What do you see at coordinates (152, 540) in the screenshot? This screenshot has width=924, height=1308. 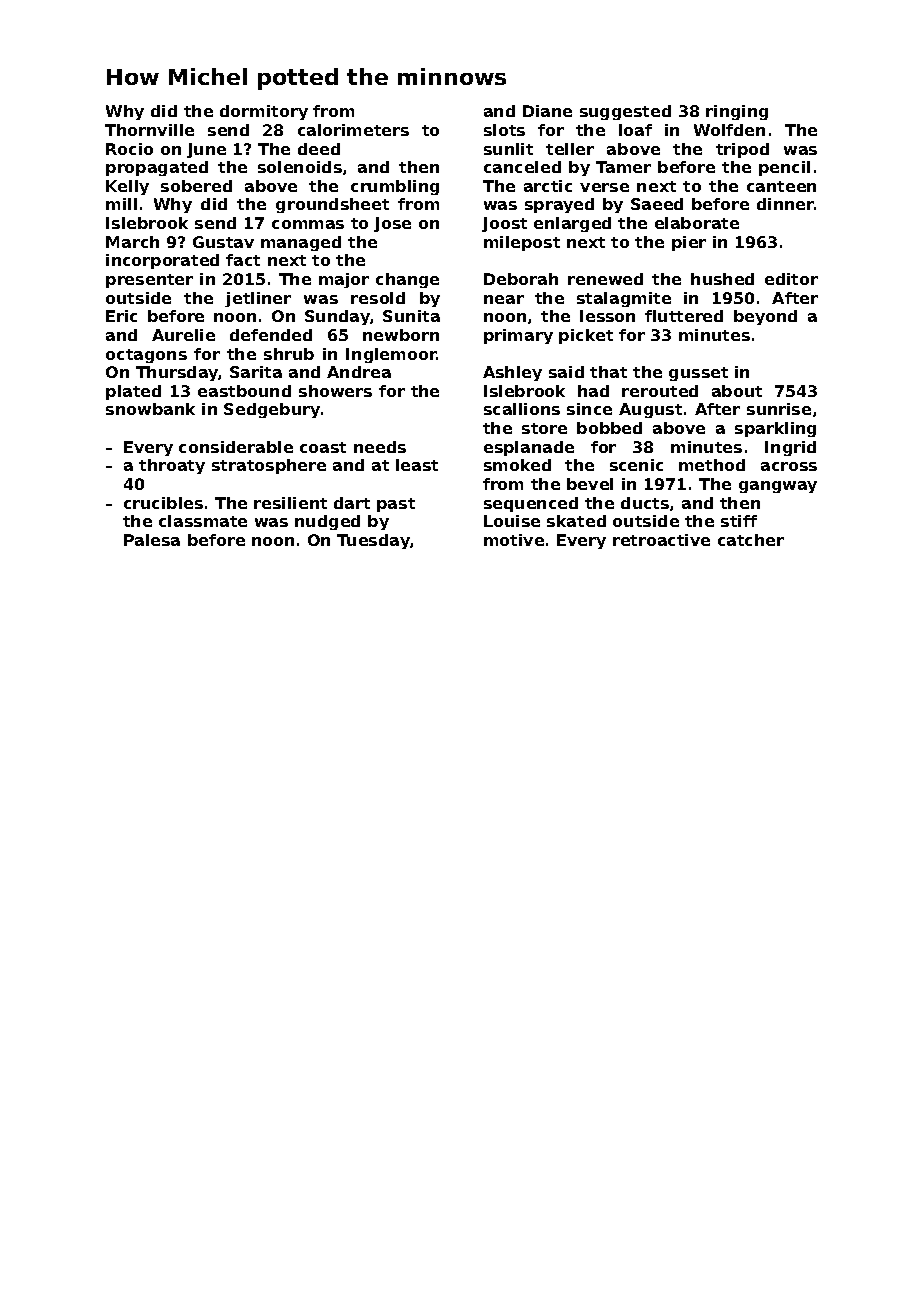 I see `Palesa` at bounding box center [152, 540].
